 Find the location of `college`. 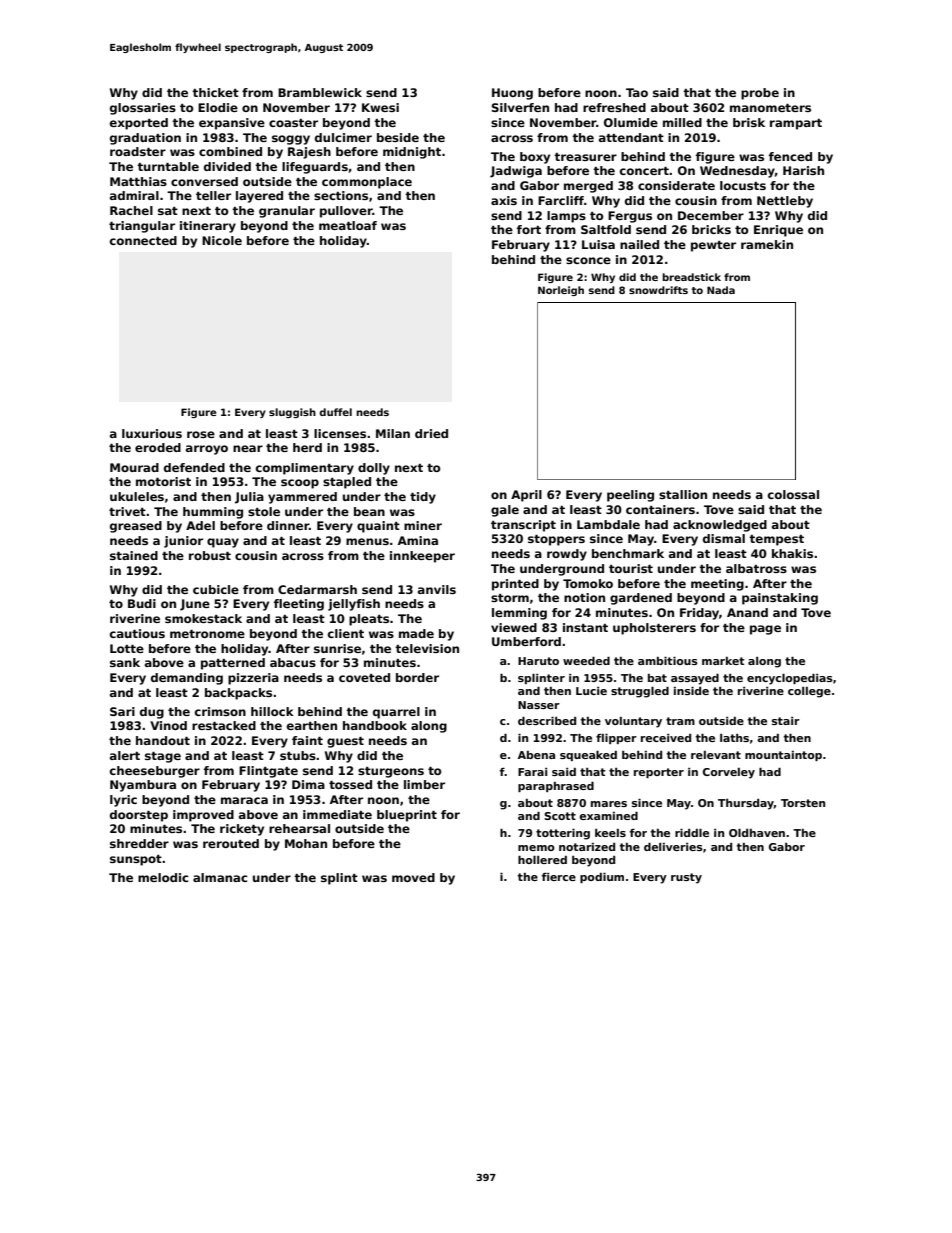

college is located at coordinates (809, 692).
